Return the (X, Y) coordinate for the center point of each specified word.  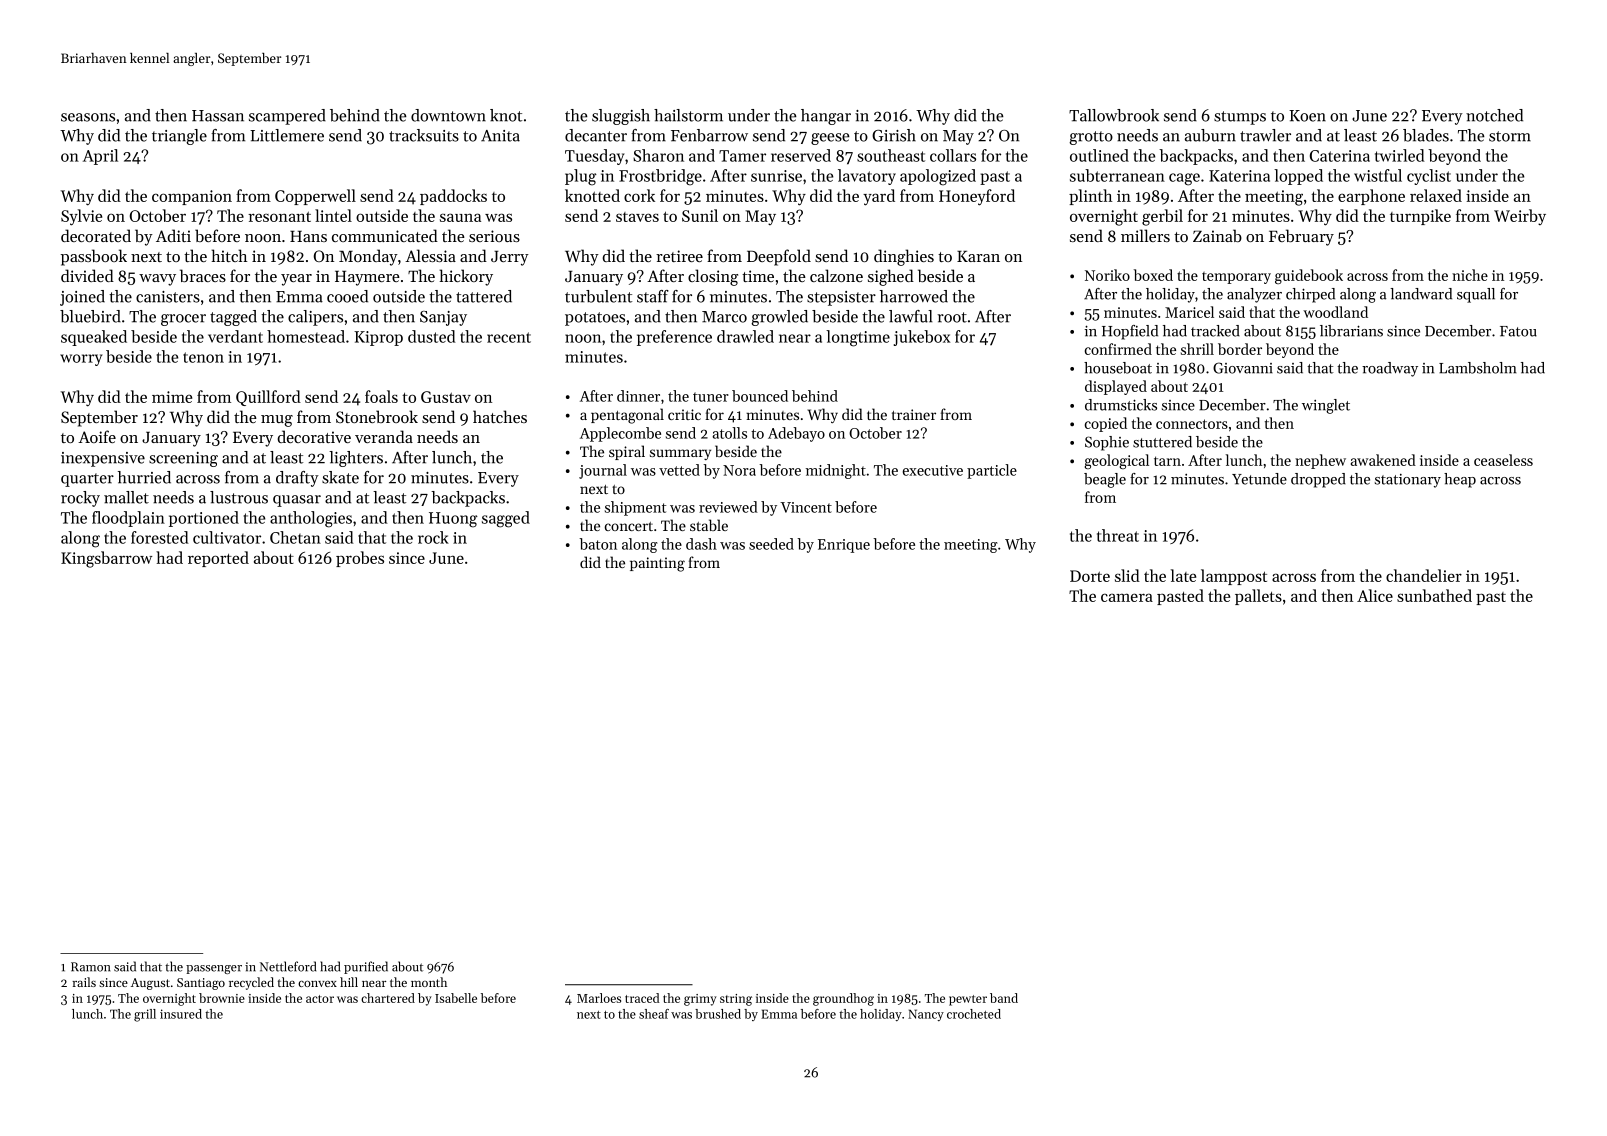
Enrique (844, 546)
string (736, 1000)
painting (657, 564)
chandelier (1424, 575)
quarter (87, 480)
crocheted (974, 1014)
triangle (179, 137)
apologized (938, 177)
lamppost (1234, 577)
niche (1470, 275)
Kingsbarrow (106, 559)
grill (145, 1015)
